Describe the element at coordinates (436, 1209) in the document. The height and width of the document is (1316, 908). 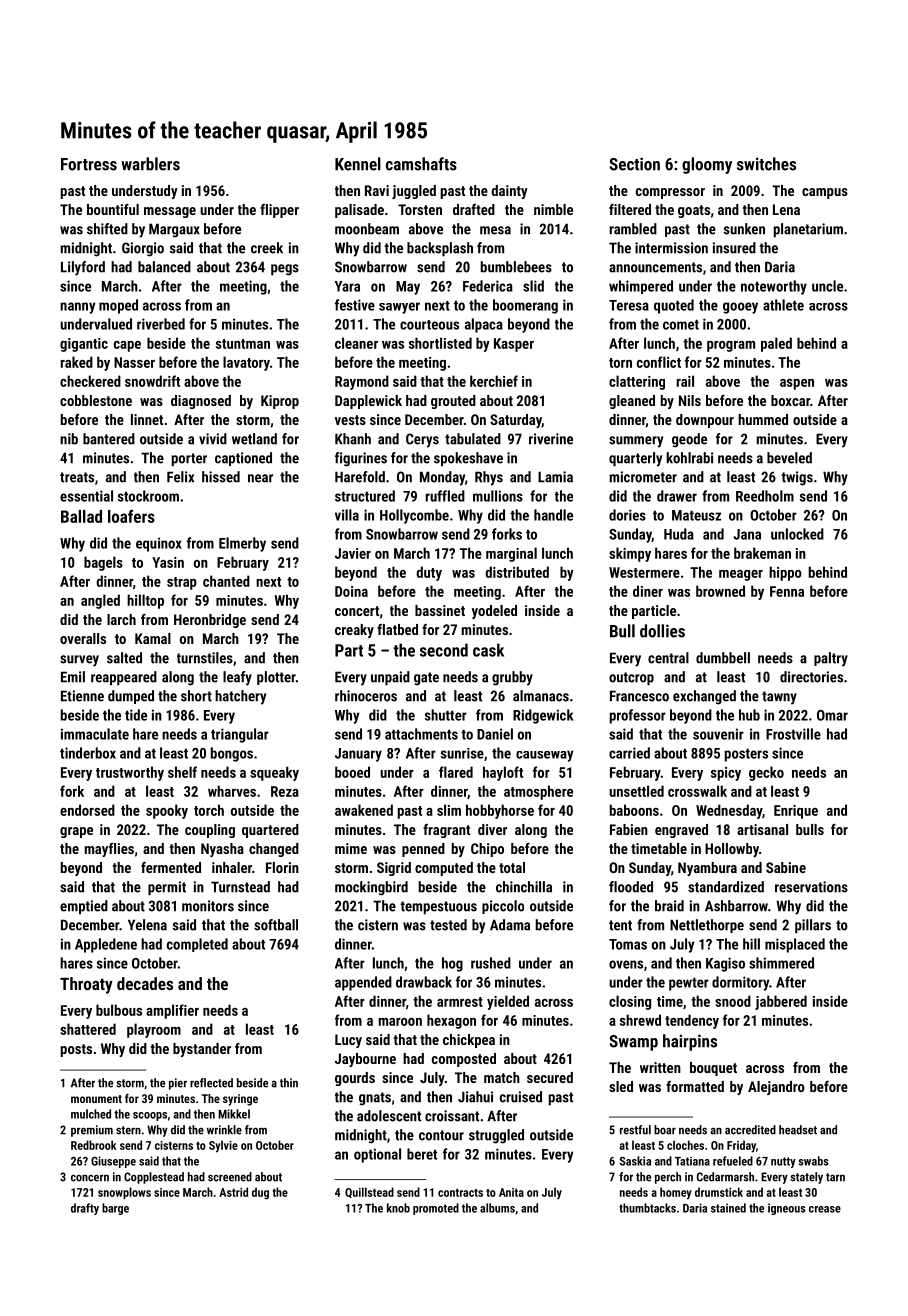
I see `promoted` at that location.
